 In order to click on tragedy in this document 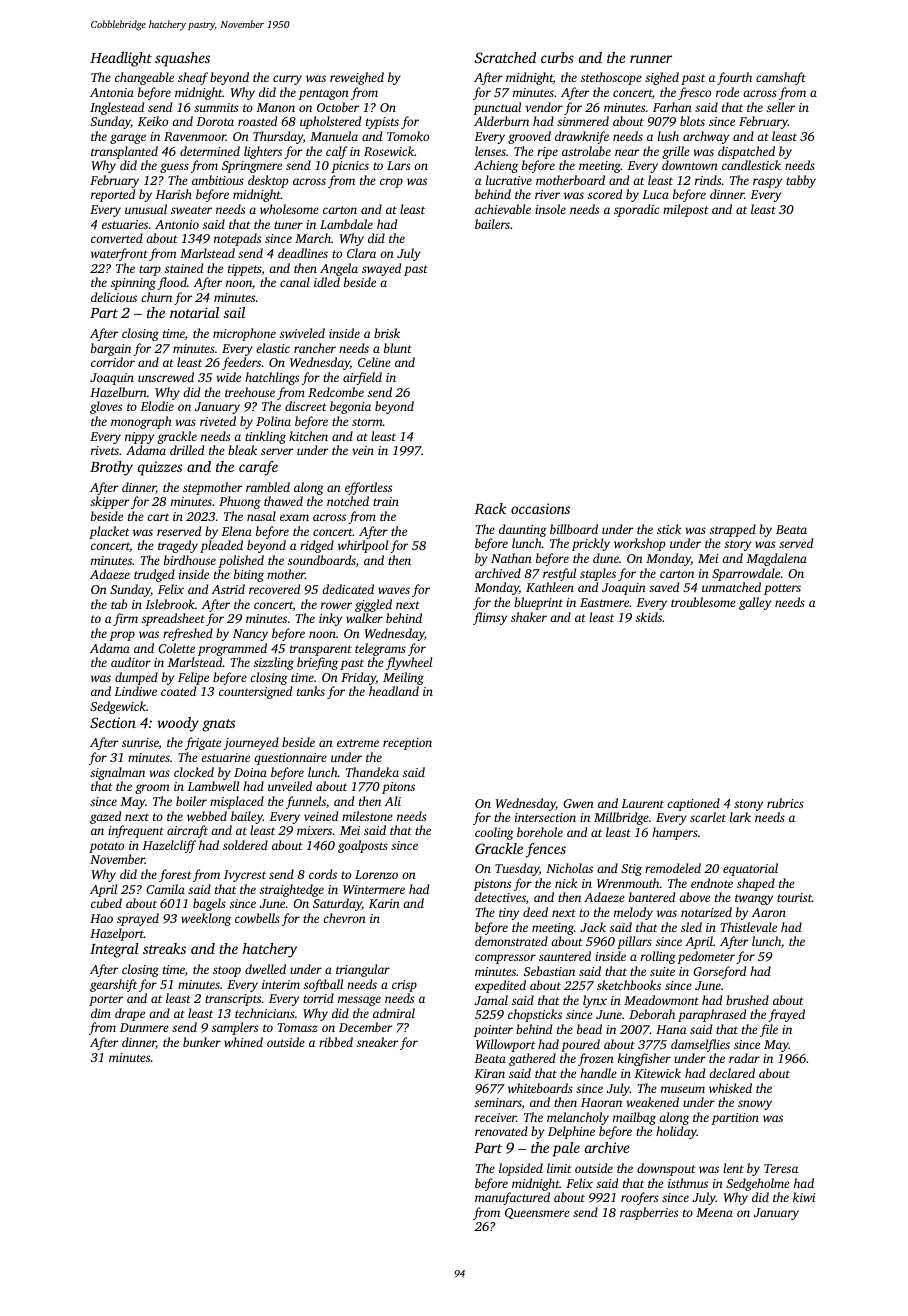, I will do `click(178, 546)`.
